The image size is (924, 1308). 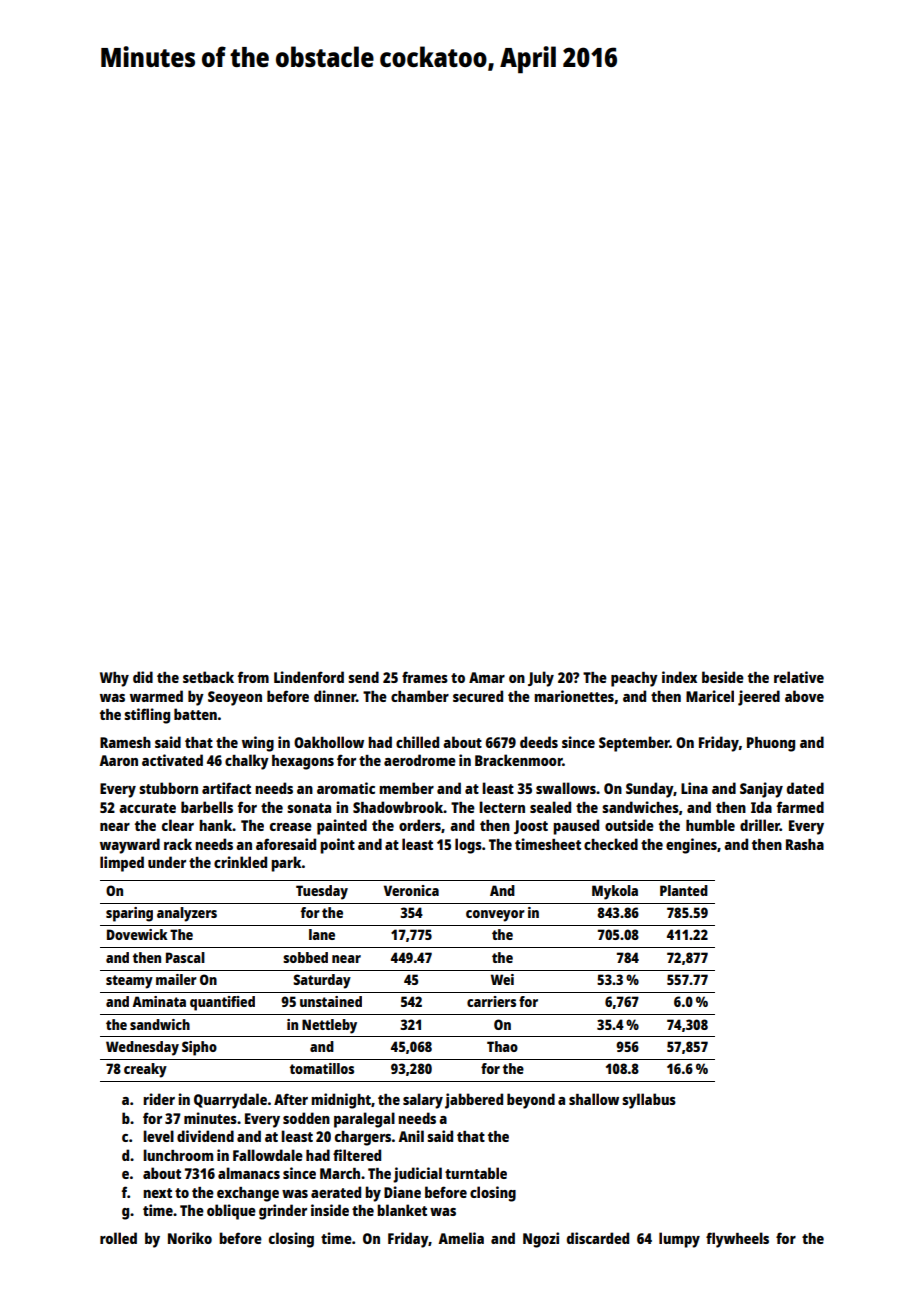 What do you see at coordinates (594, 1099) in the screenshot?
I see `shallow` at bounding box center [594, 1099].
